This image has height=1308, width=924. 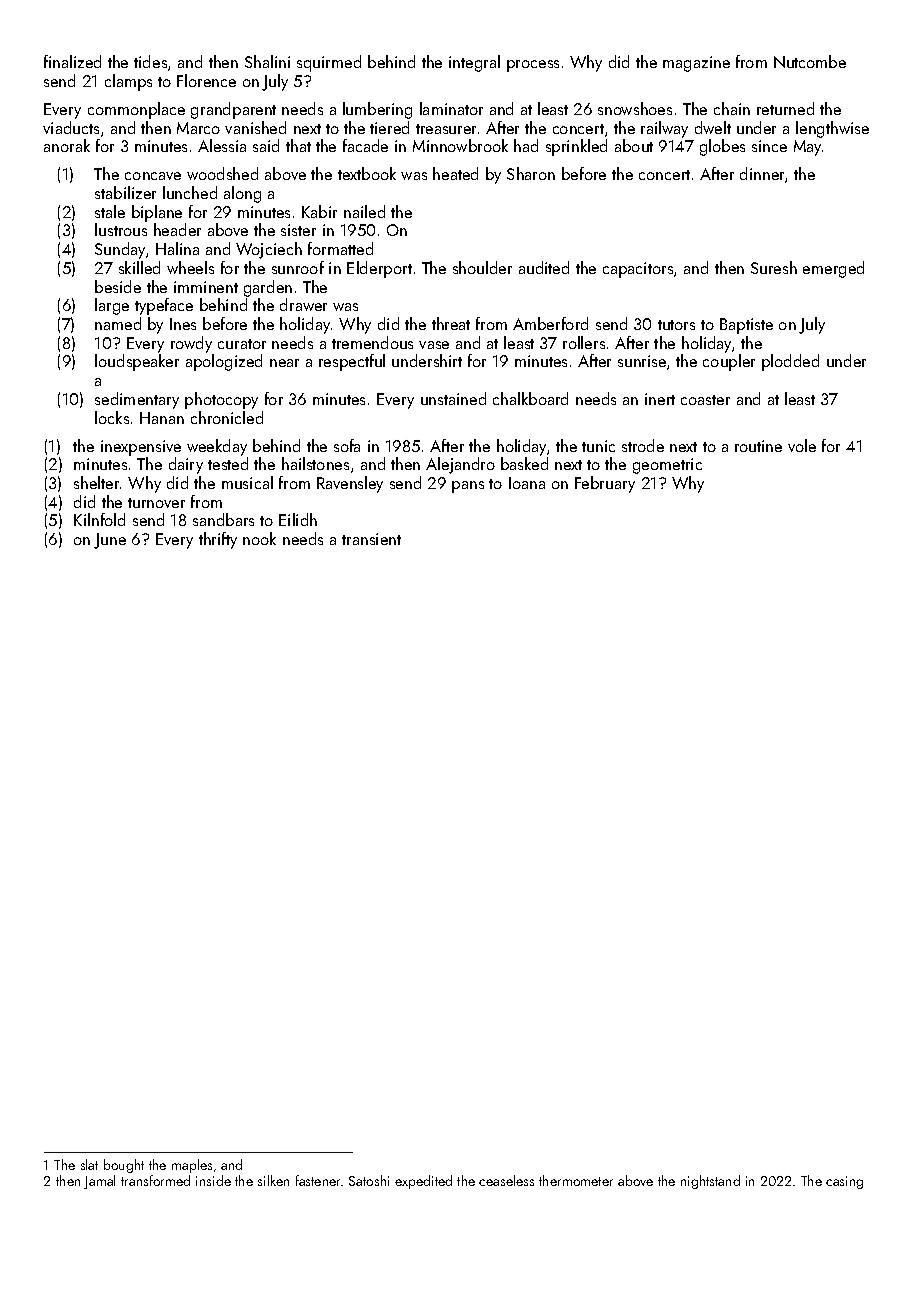 What do you see at coordinates (371, 539) in the image?
I see `transient` at bounding box center [371, 539].
